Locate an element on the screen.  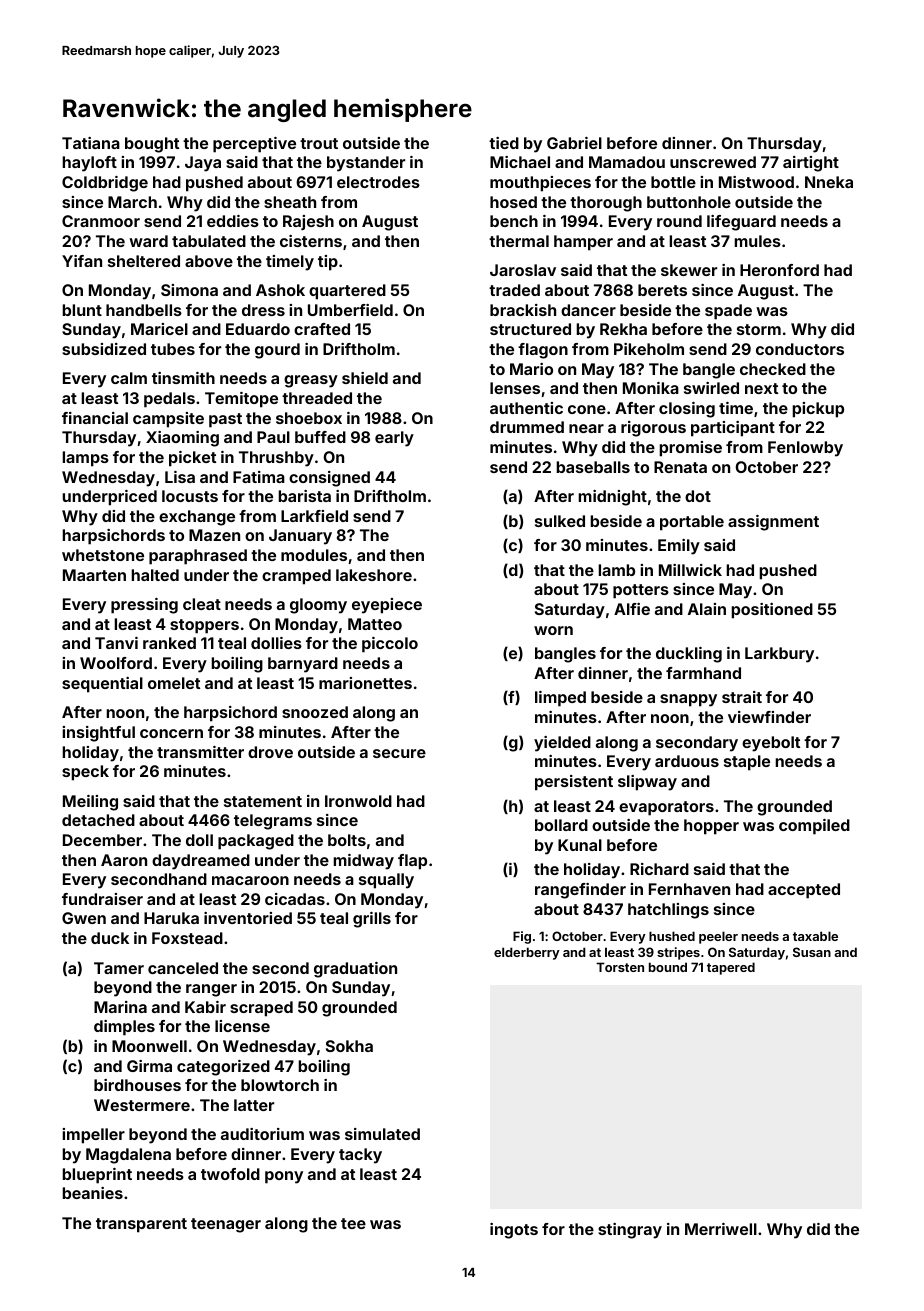
cleat is located at coordinates (202, 604).
